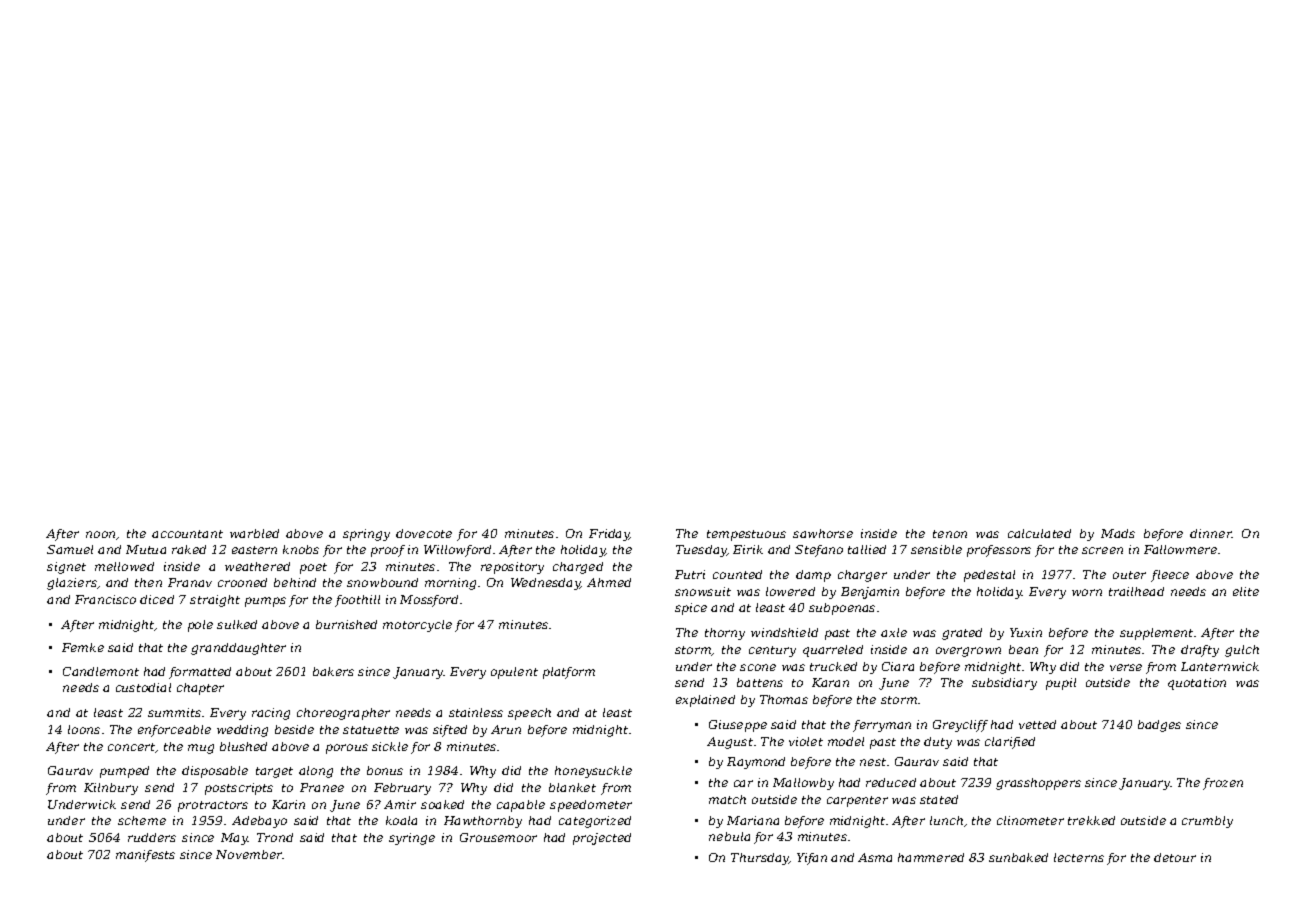 The height and width of the page is (924, 1308). What do you see at coordinates (200, 689) in the page?
I see `chapter` at bounding box center [200, 689].
